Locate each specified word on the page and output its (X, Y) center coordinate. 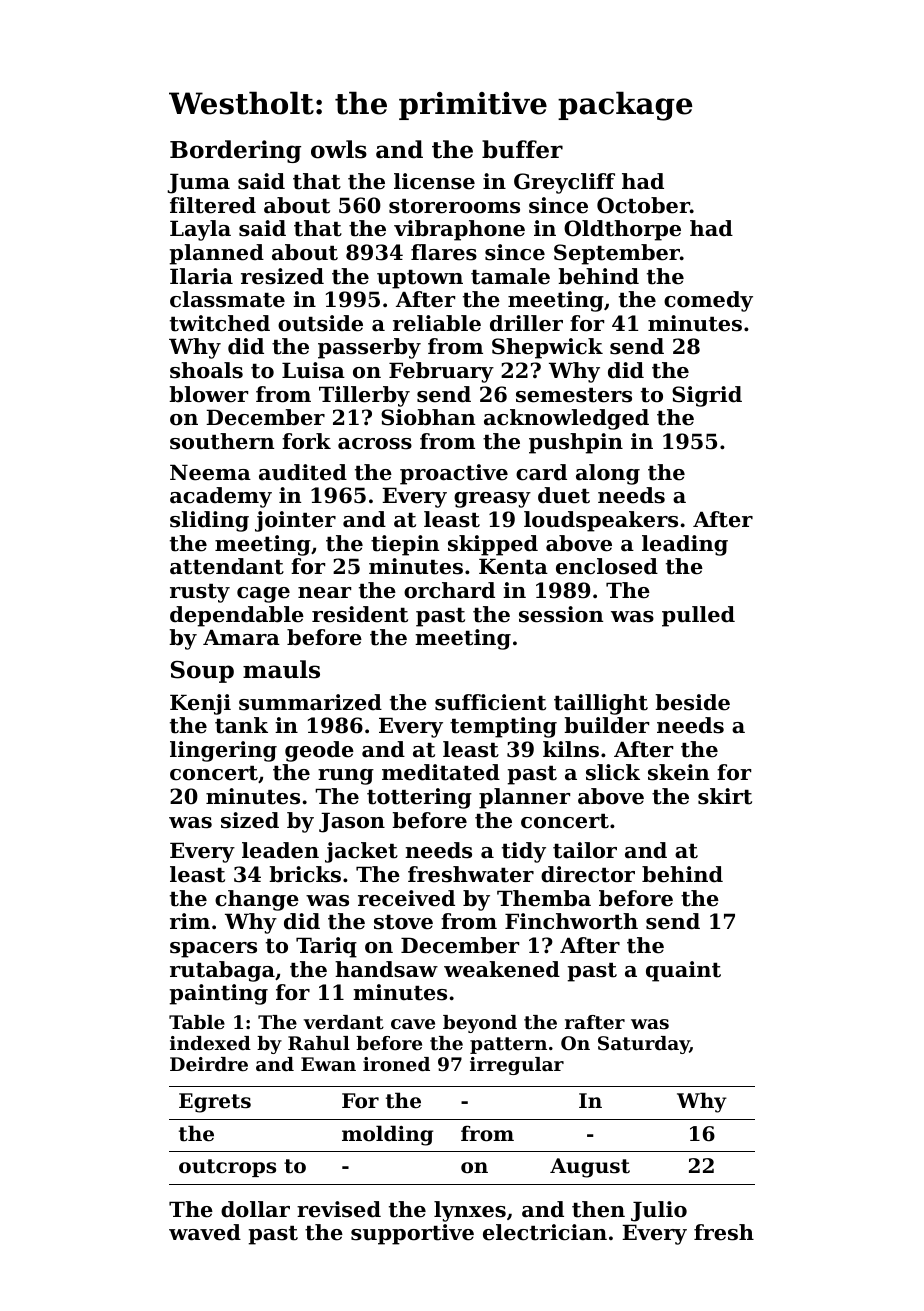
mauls (281, 669)
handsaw (386, 969)
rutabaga (222, 971)
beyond (480, 1024)
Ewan (328, 1064)
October (643, 205)
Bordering (235, 151)
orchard (449, 590)
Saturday (644, 1045)
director (588, 874)
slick (613, 772)
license (434, 181)
